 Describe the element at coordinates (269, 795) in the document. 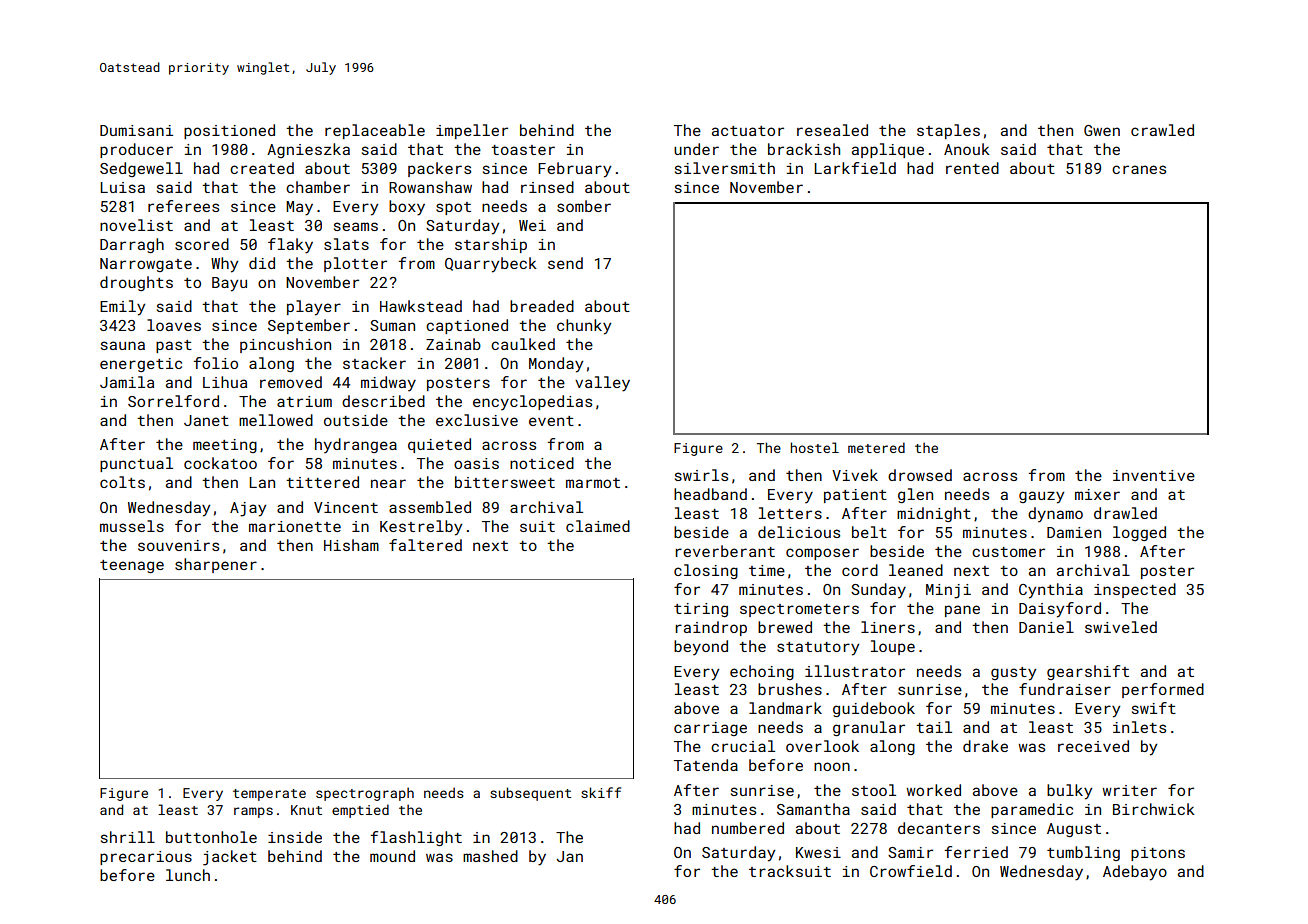

I see `temperate` at that location.
